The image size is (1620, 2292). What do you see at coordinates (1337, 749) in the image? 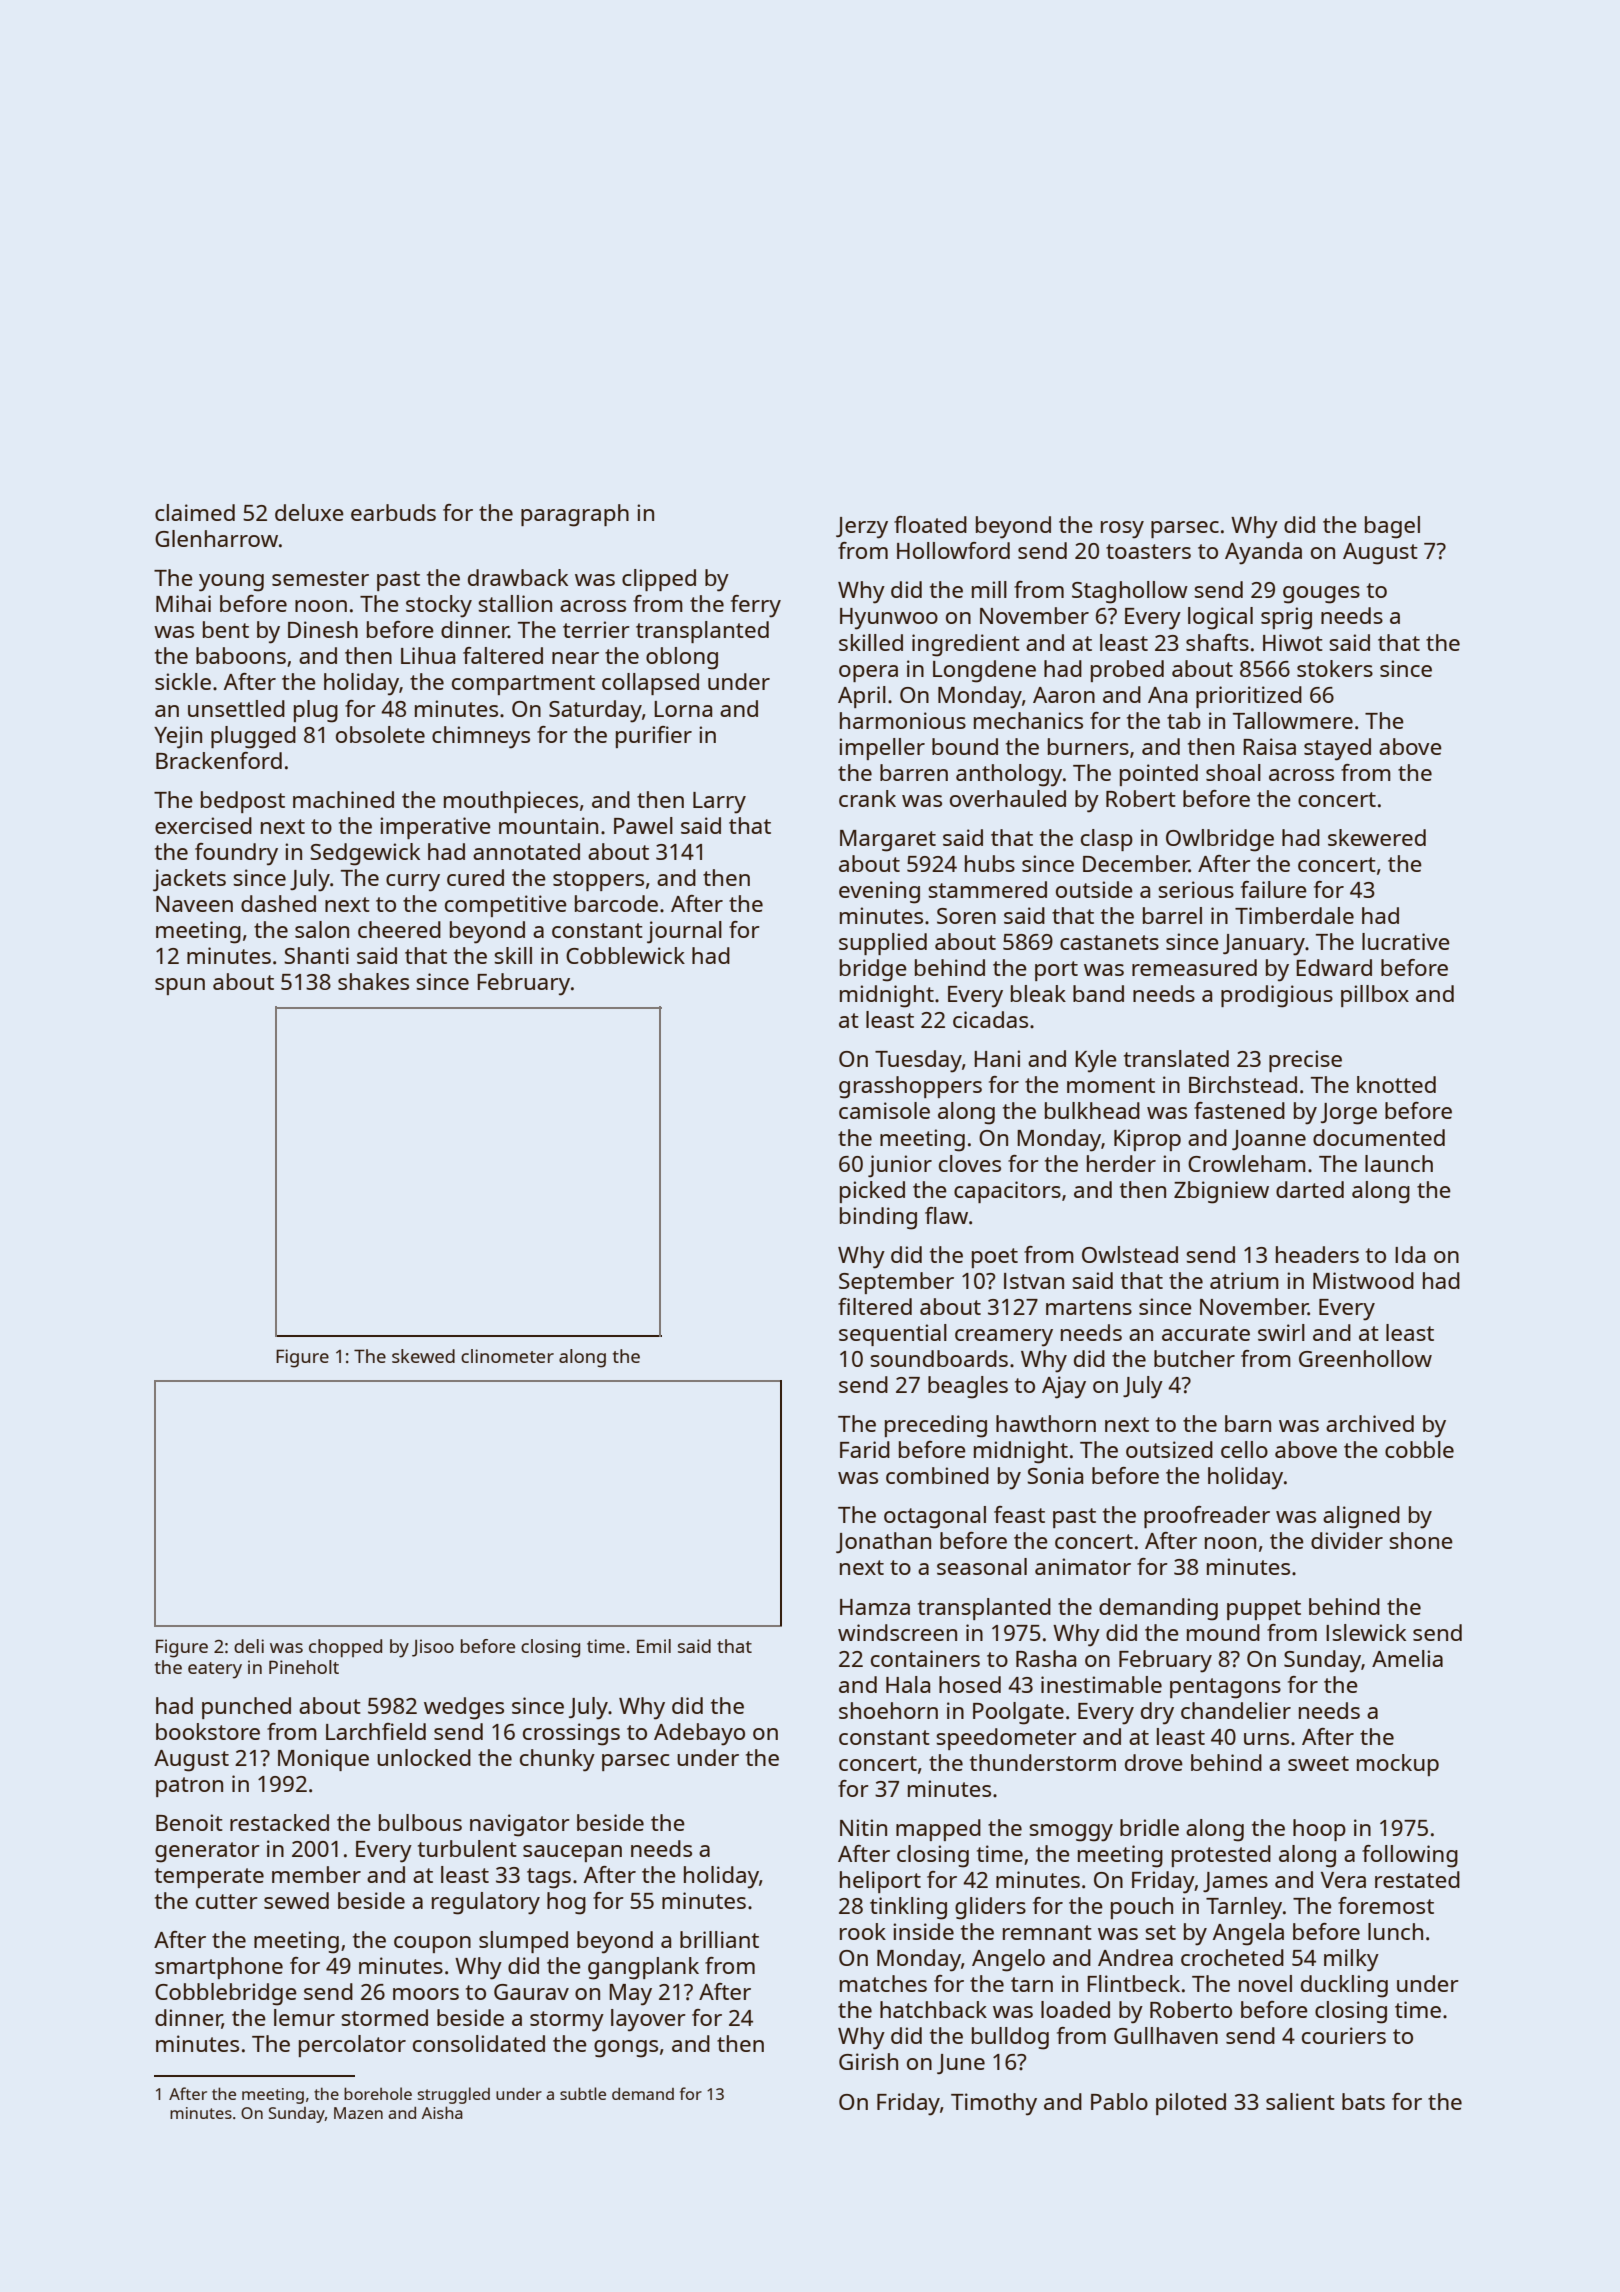
I see `stayed` at bounding box center [1337, 749].
